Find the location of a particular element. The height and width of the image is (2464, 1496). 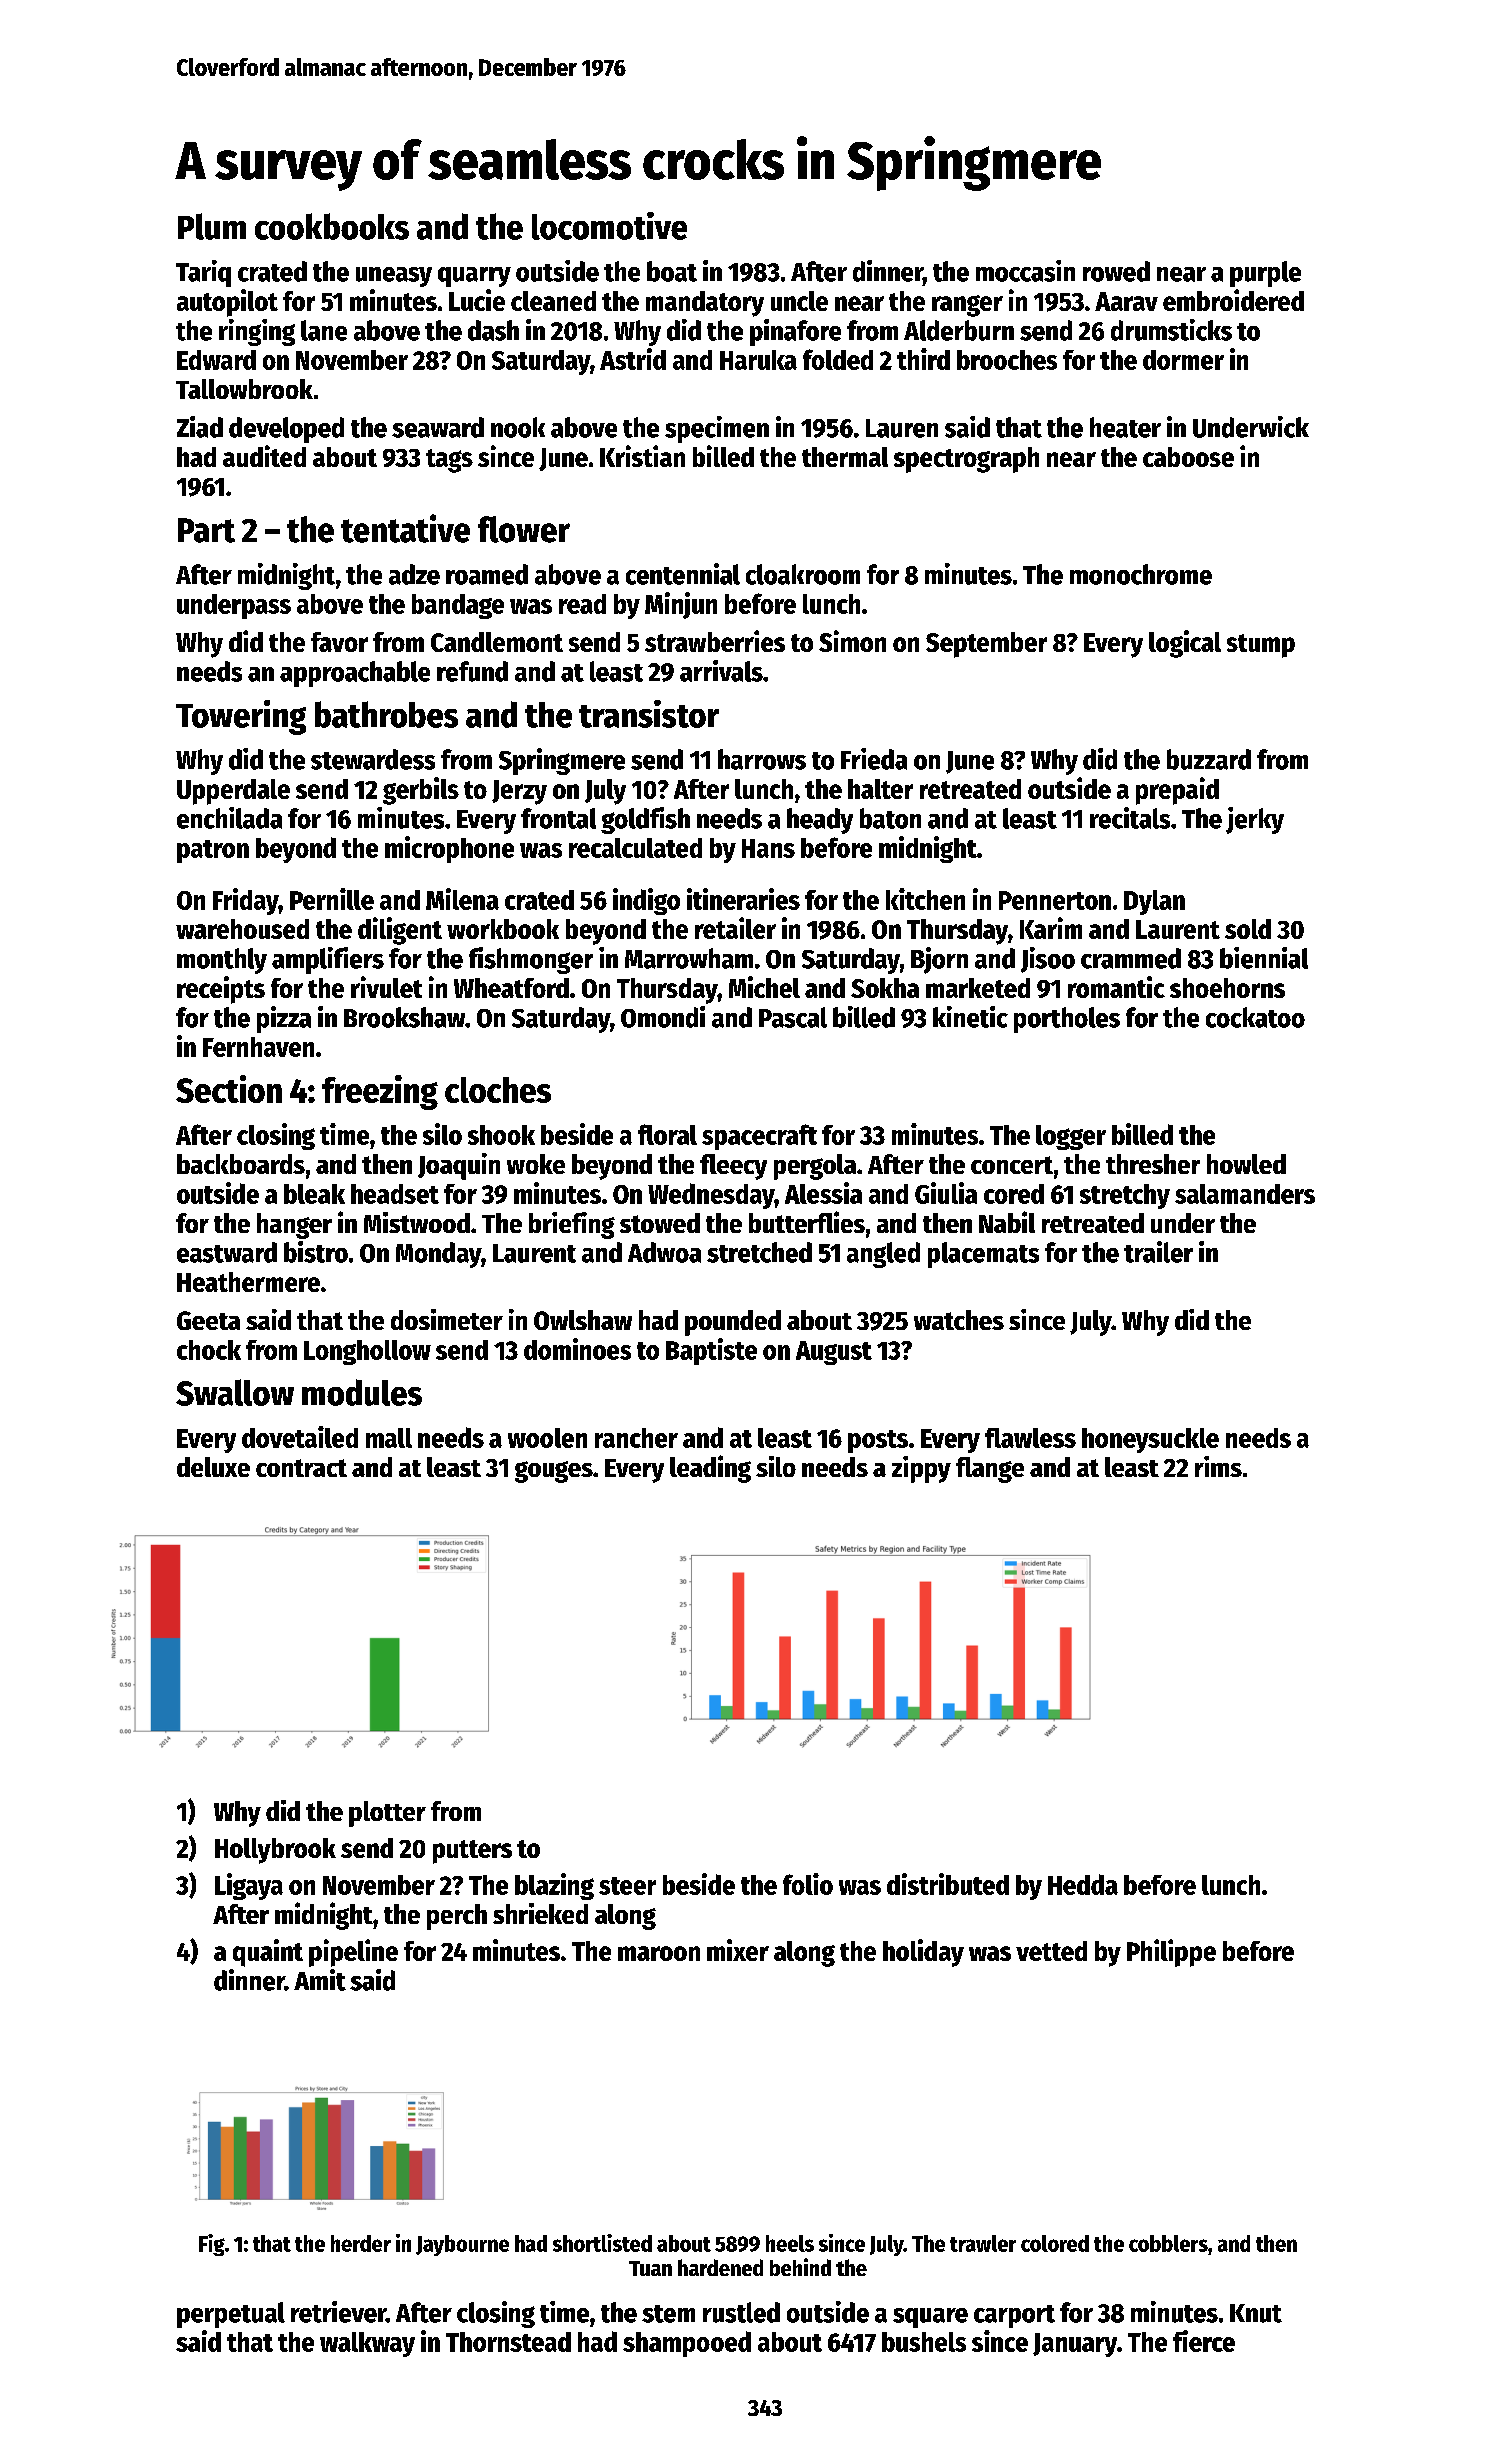

uneasy is located at coordinates (394, 277).
